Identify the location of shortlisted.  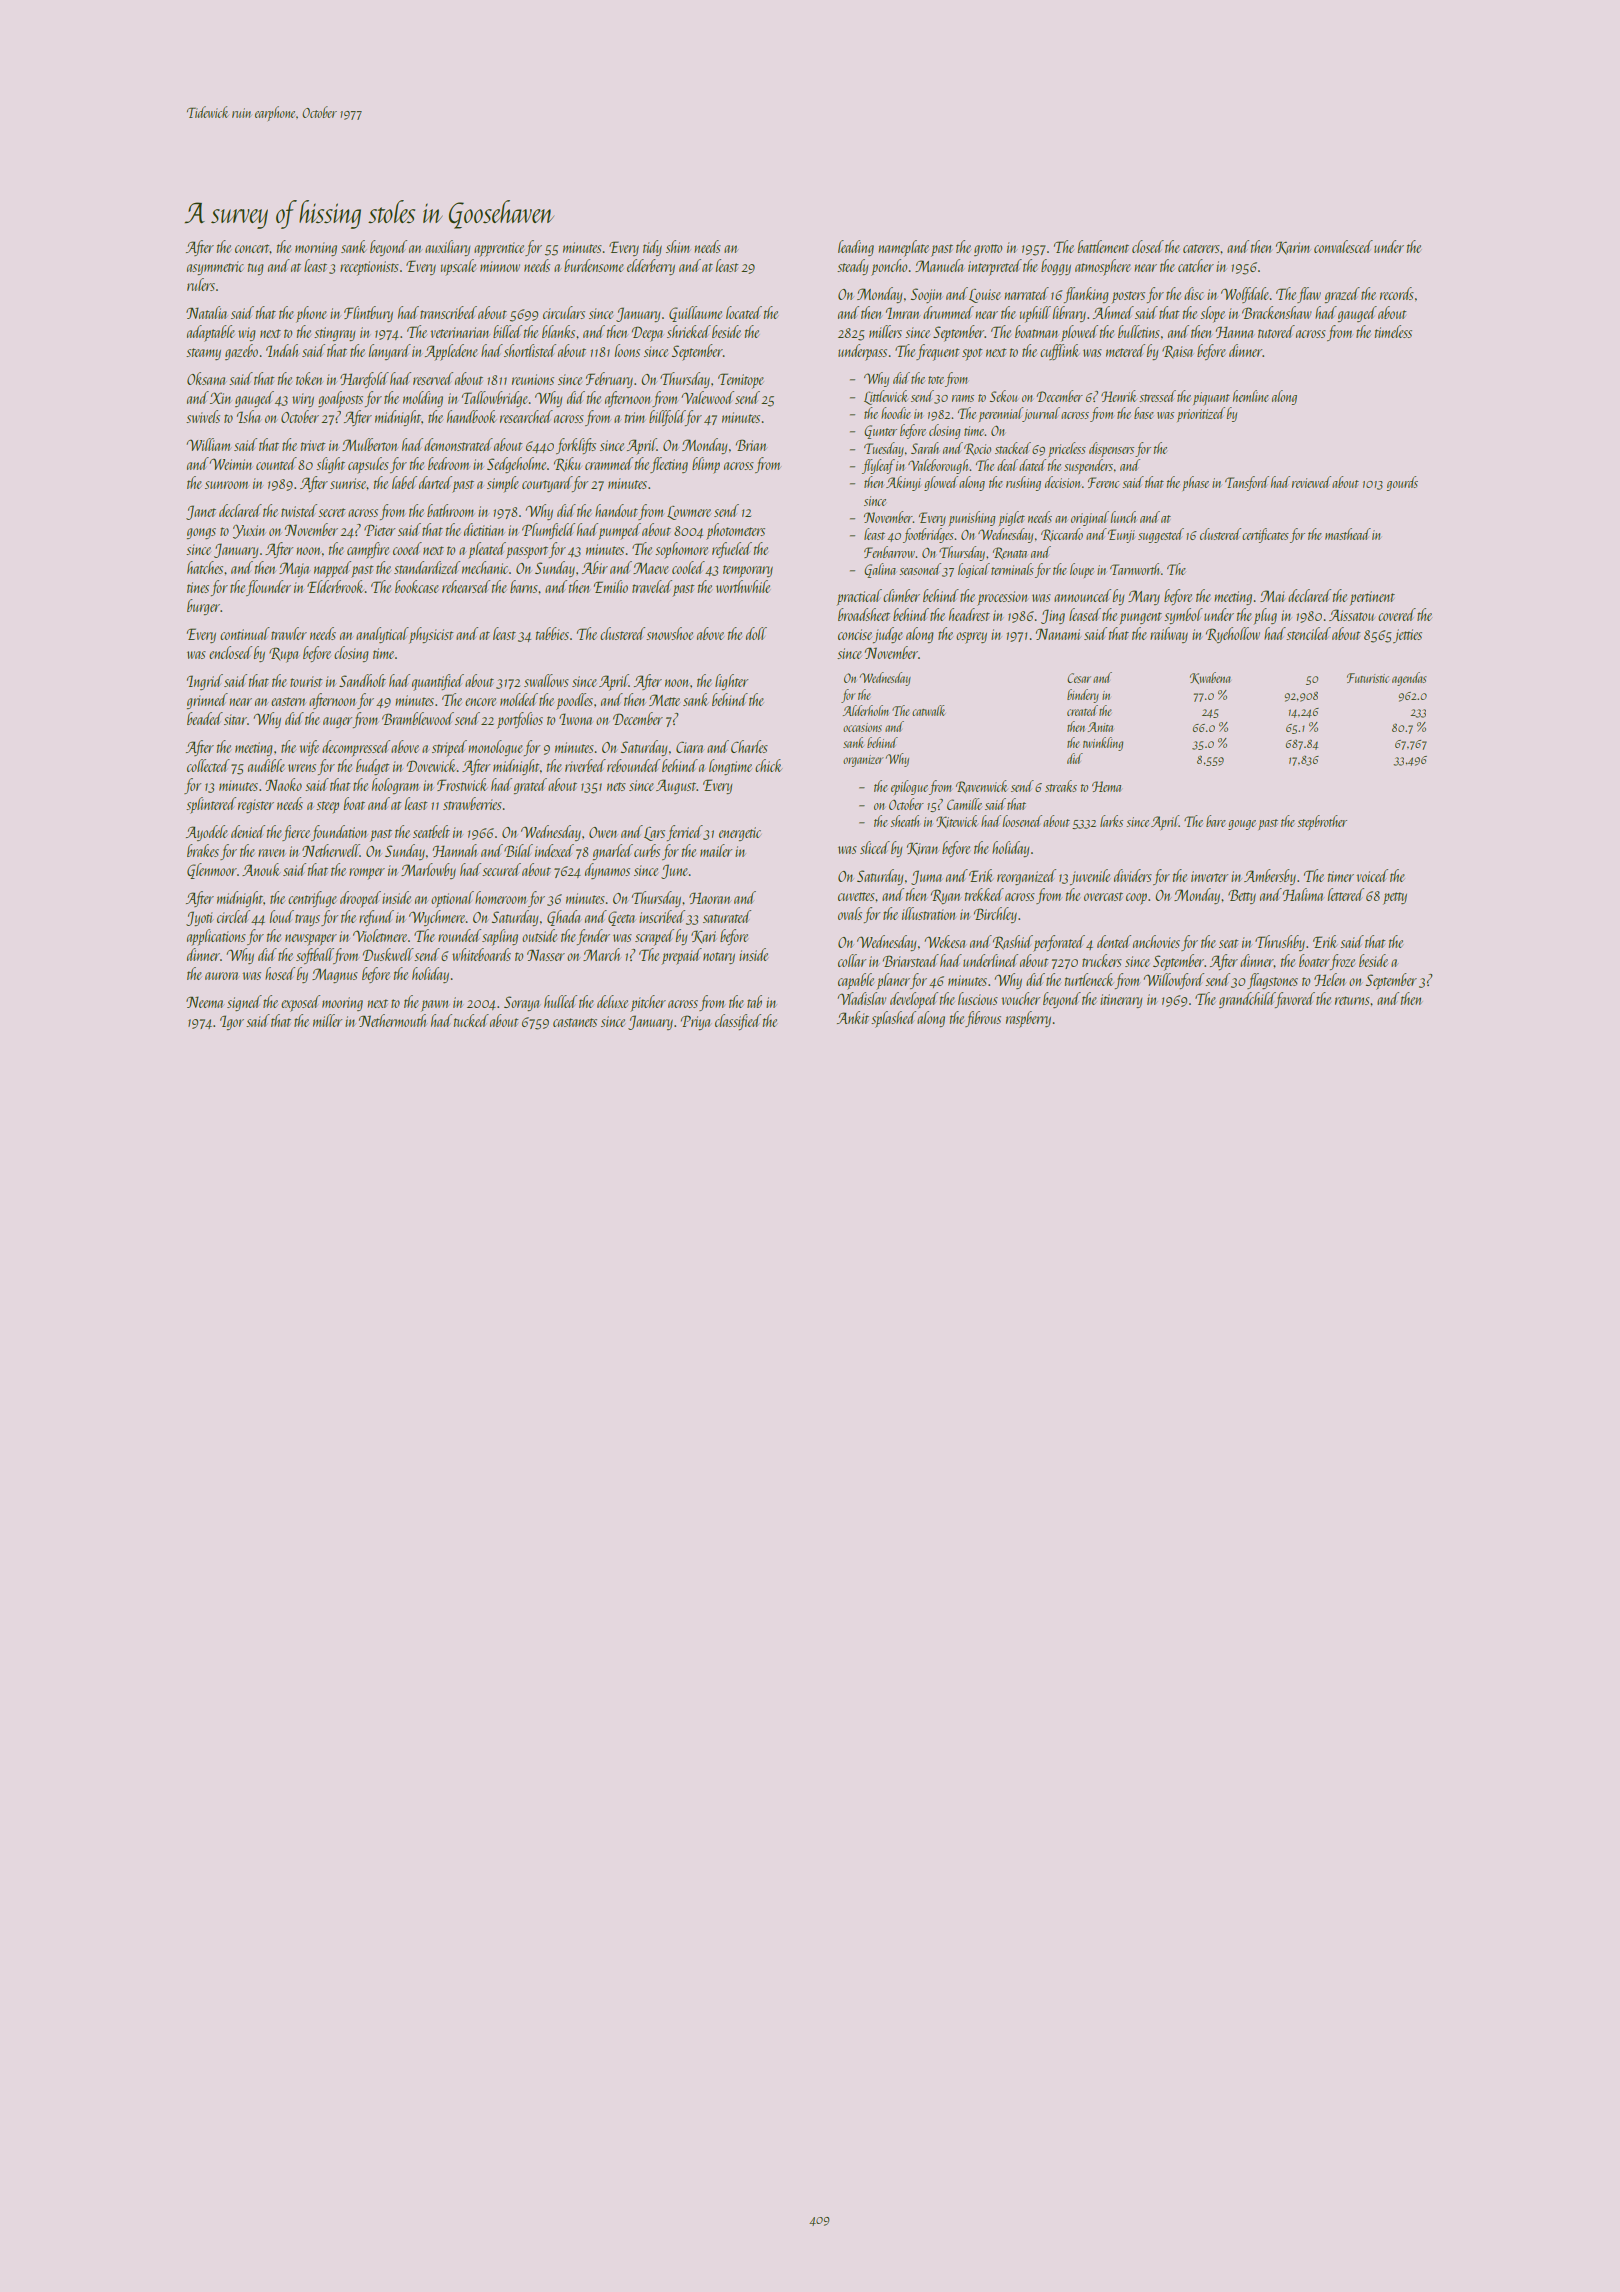
(530, 350).
